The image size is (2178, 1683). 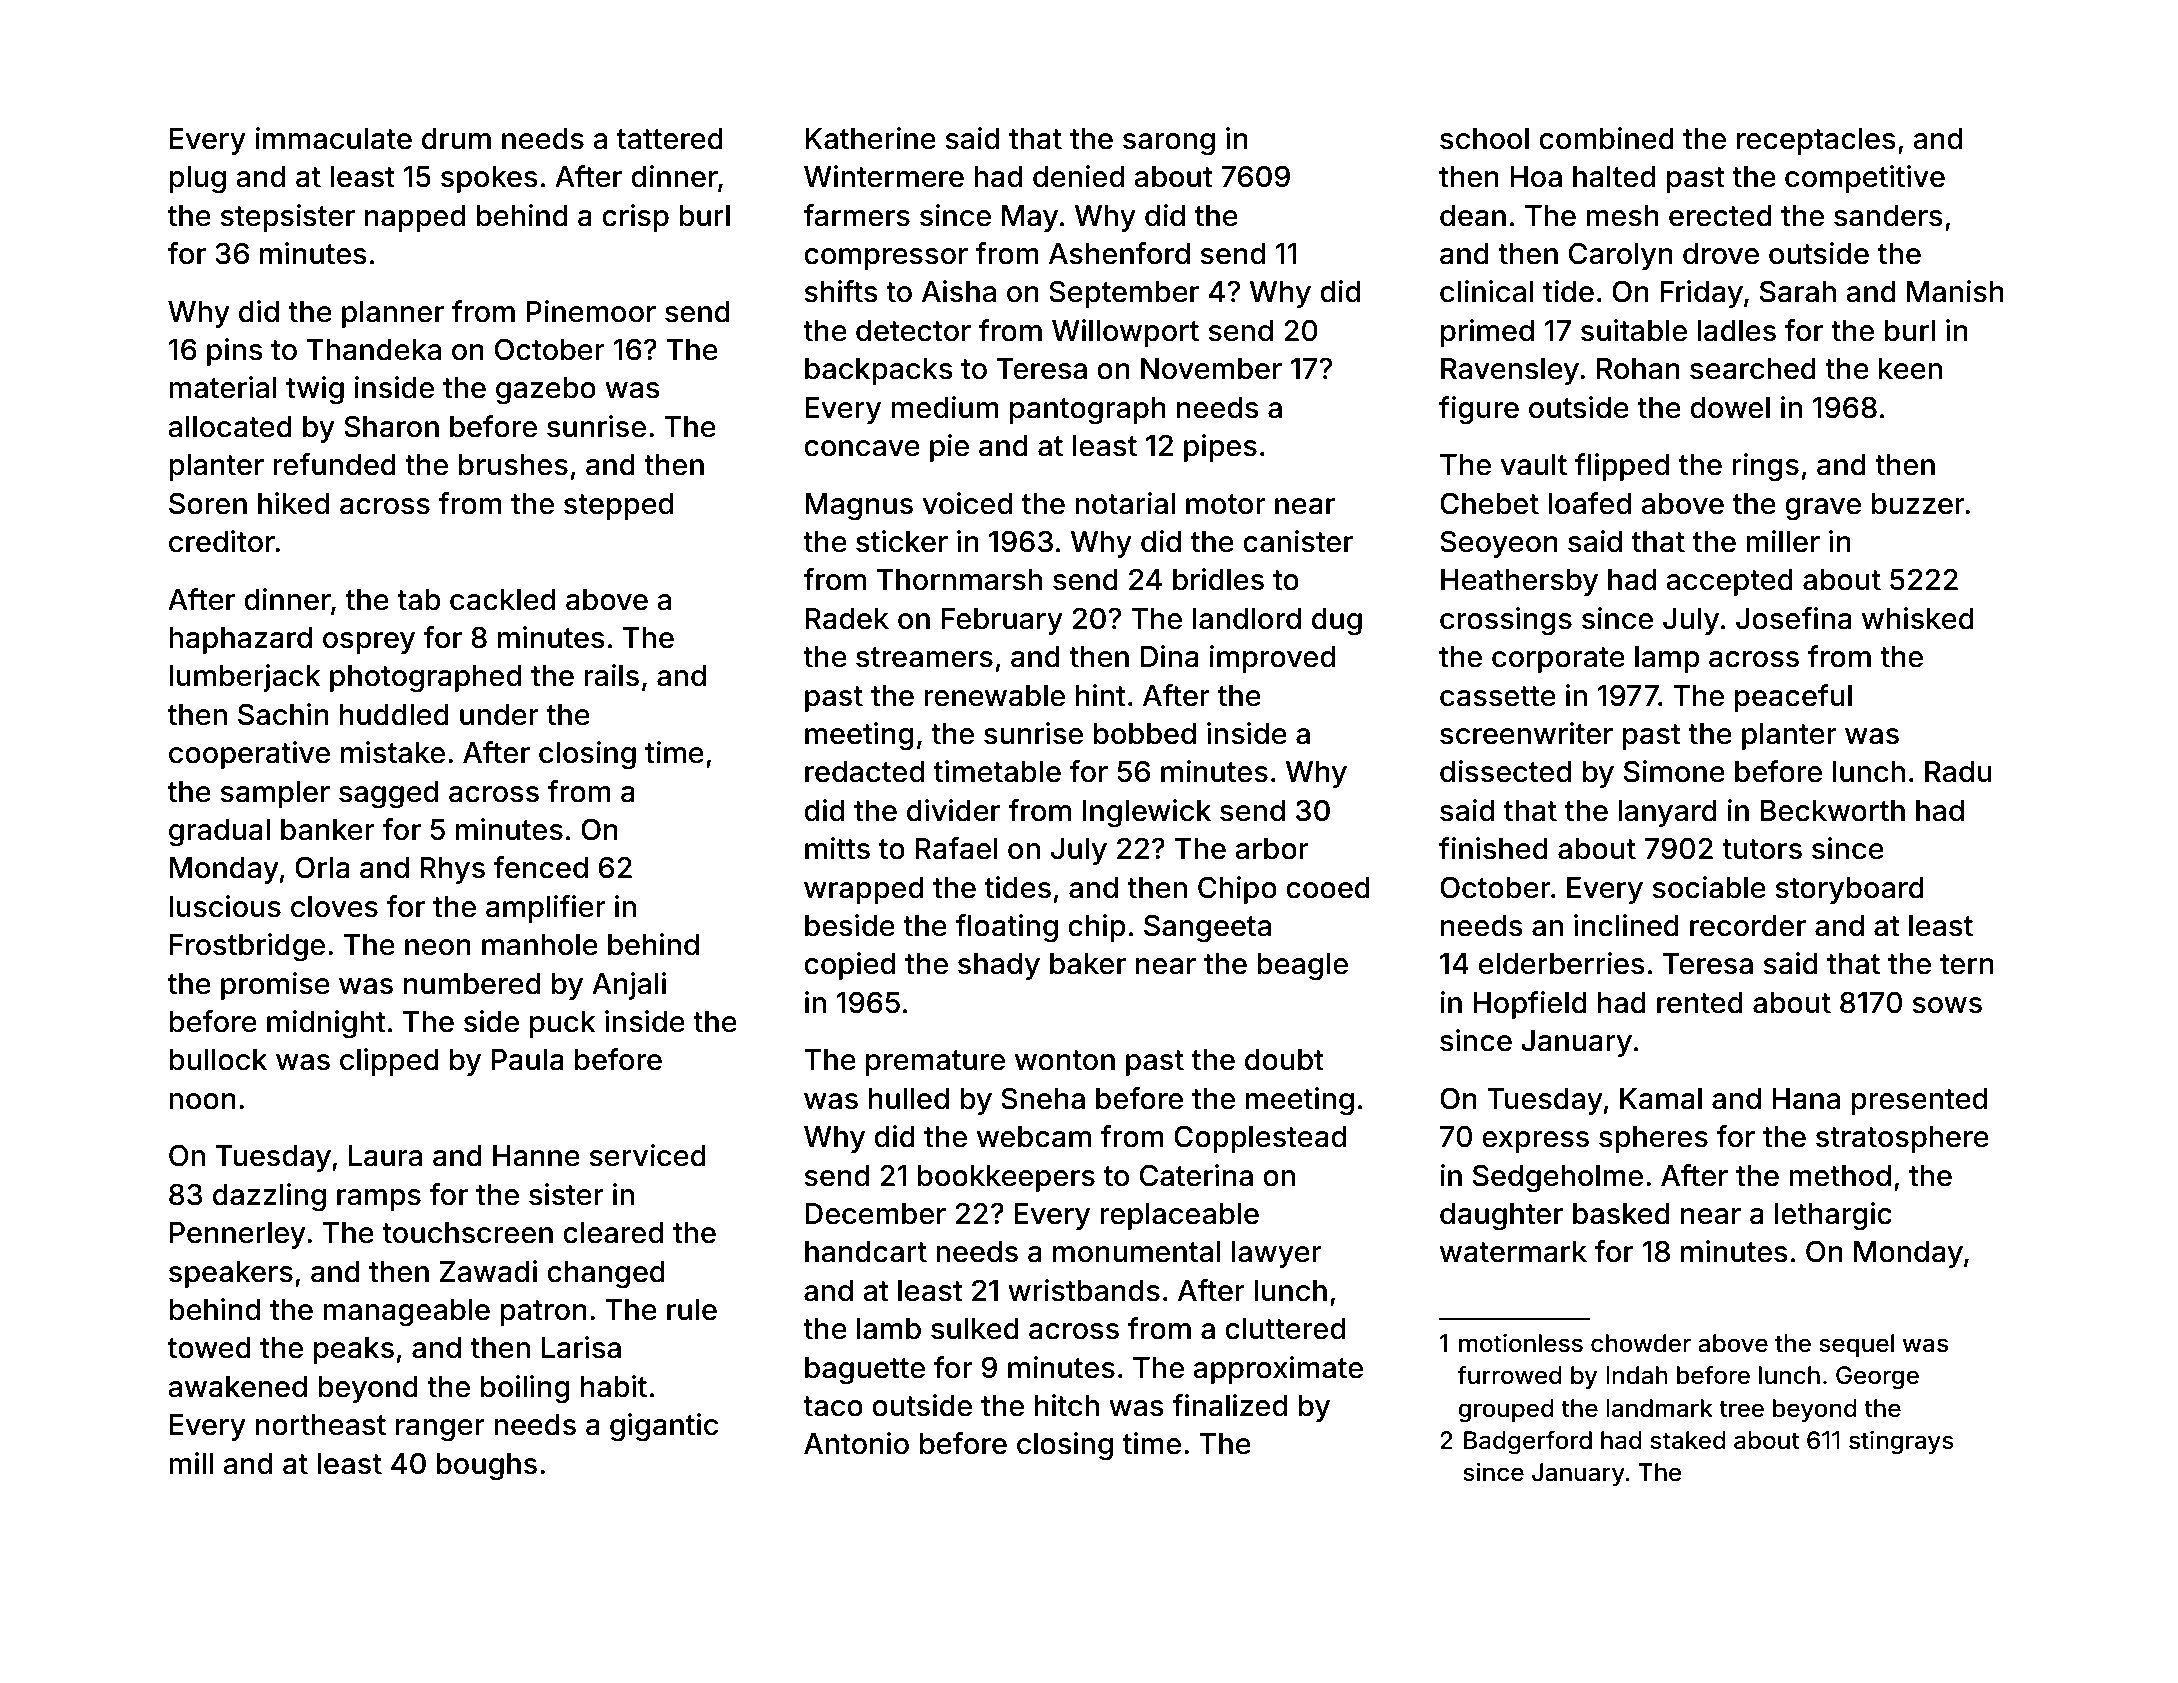 I want to click on haphazard, so click(x=240, y=640).
